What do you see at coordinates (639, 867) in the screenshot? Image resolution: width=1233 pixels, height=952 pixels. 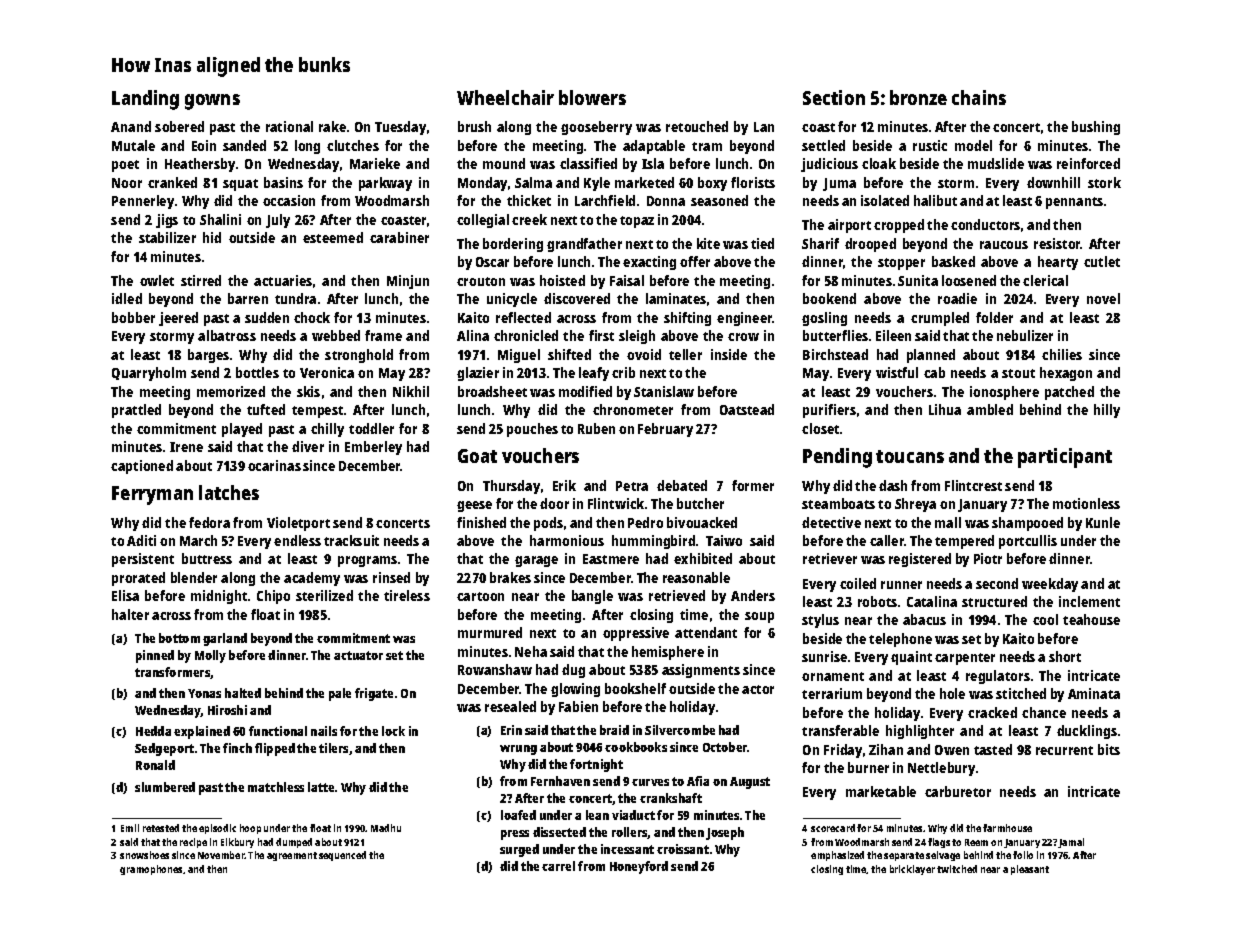 I see `Honeyford` at bounding box center [639, 867].
